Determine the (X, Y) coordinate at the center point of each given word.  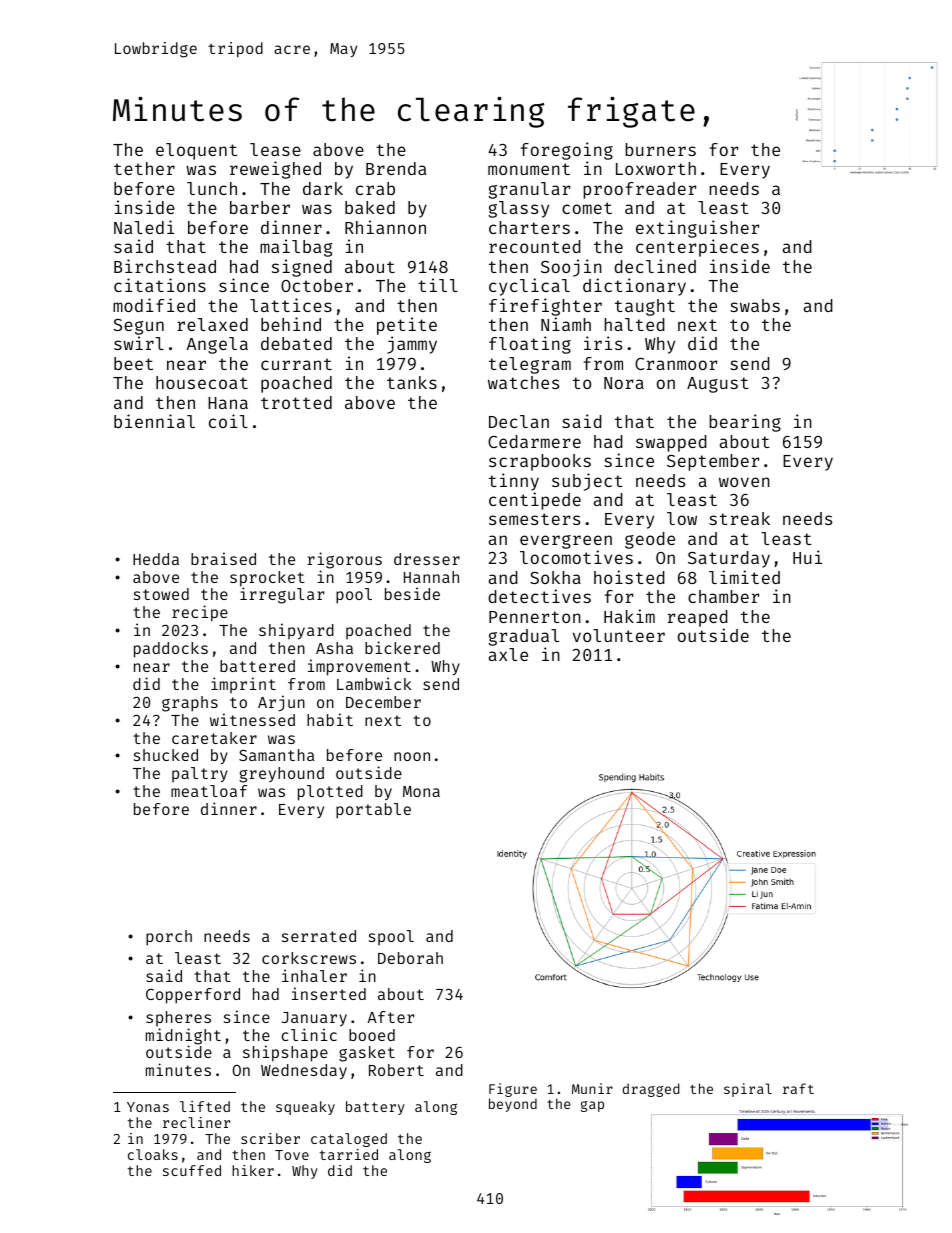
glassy (519, 209)
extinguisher (697, 229)
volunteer (619, 635)
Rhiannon (385, 227)
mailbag (296, 248)
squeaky (305, 1108)
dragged (651, 1090)
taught (645, 307)
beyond (513, 1105)
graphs (190, 704)
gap (592, 1106)
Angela (217, 345)
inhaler (314, 975)
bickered (402, 647)
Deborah (410, 958)
